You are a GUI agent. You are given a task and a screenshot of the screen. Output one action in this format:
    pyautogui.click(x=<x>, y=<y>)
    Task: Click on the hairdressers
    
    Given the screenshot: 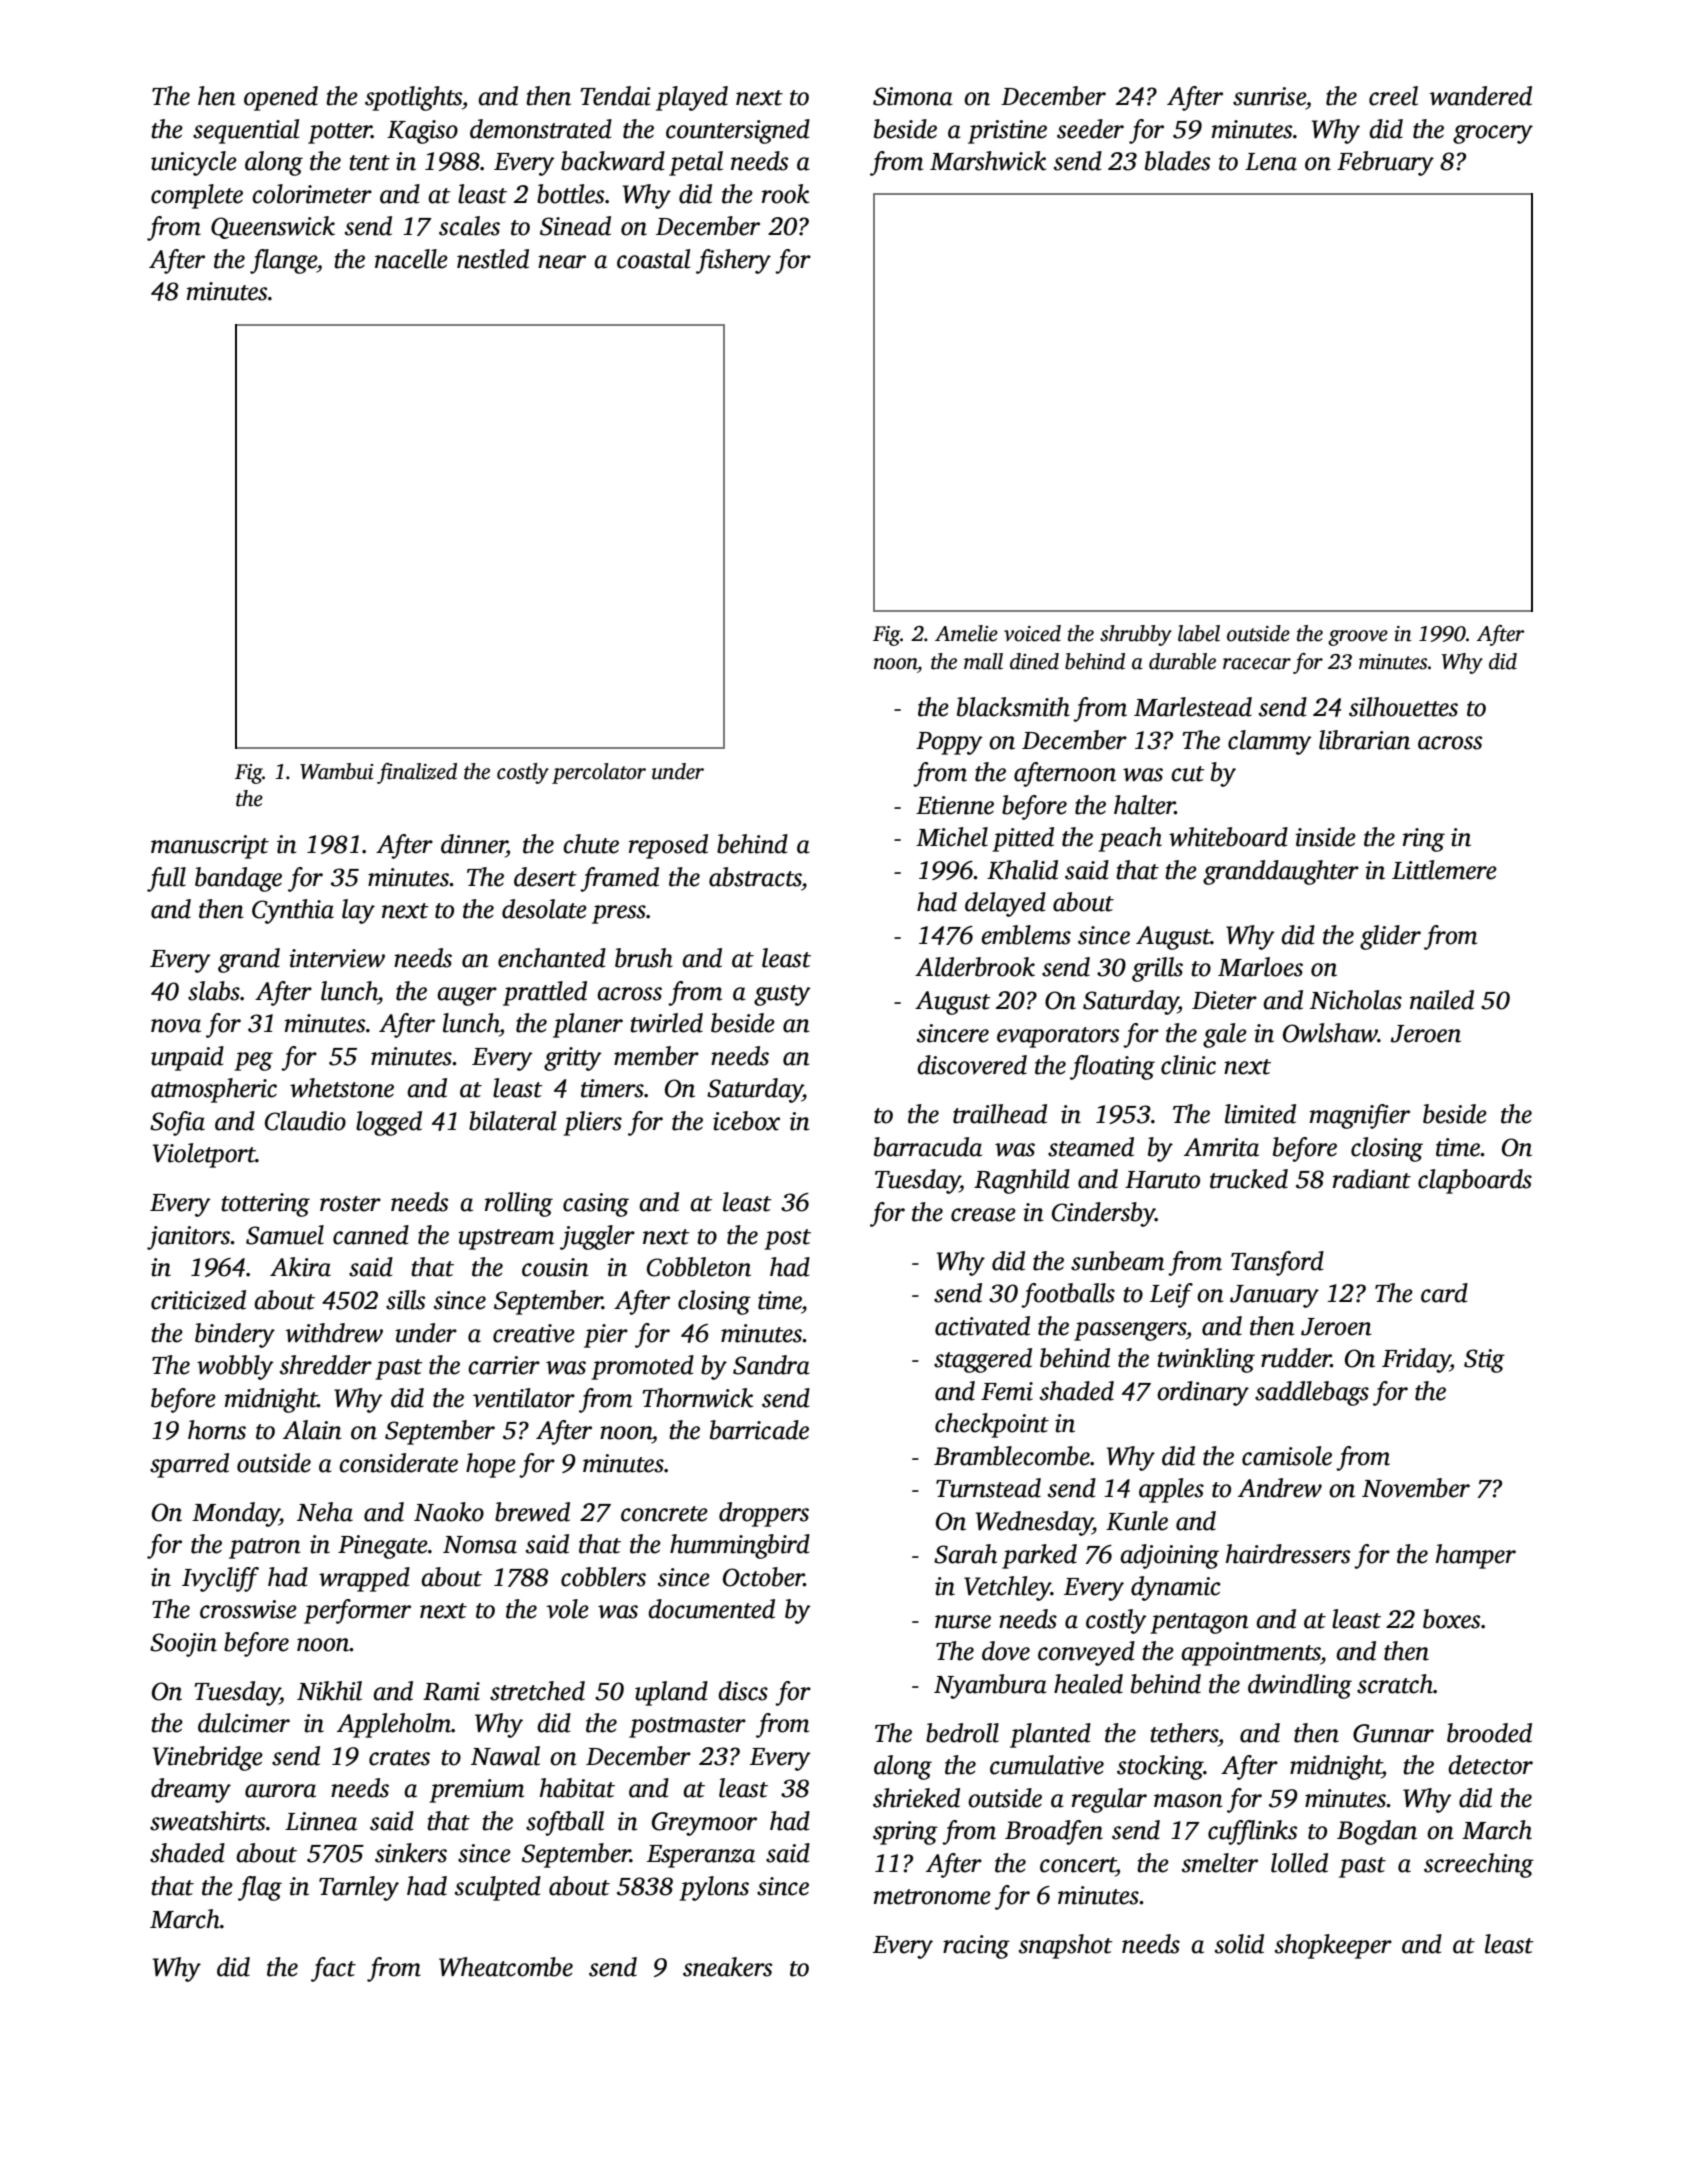 What is the action you would take?
    pyautogui.click(x=1288, y=1554)
